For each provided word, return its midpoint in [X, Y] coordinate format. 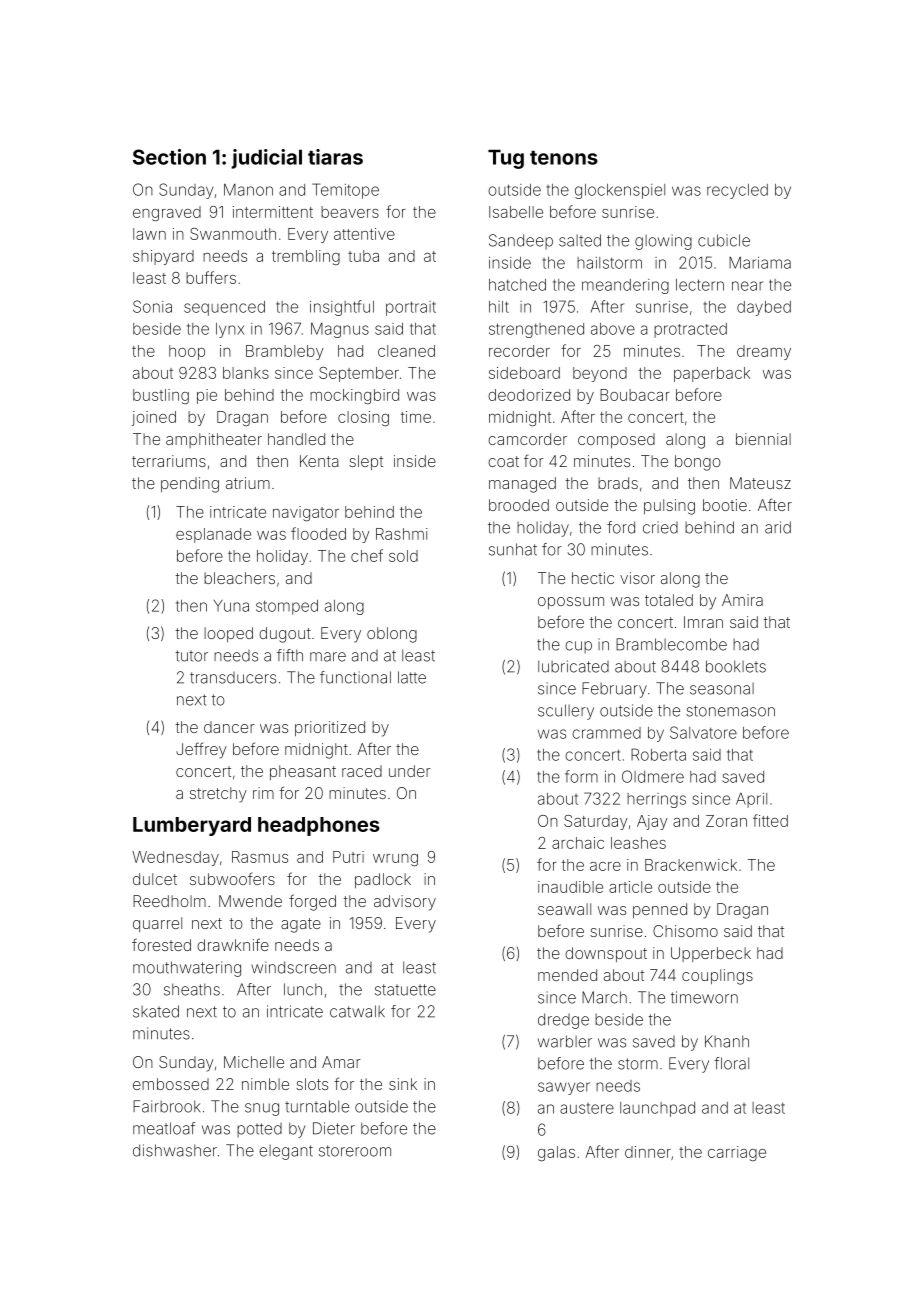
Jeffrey [201, 750]
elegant [286, 1152]
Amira [742, 600]
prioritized [330, 728]
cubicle [724, 240]
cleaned [406, 351]
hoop [187, 352]
